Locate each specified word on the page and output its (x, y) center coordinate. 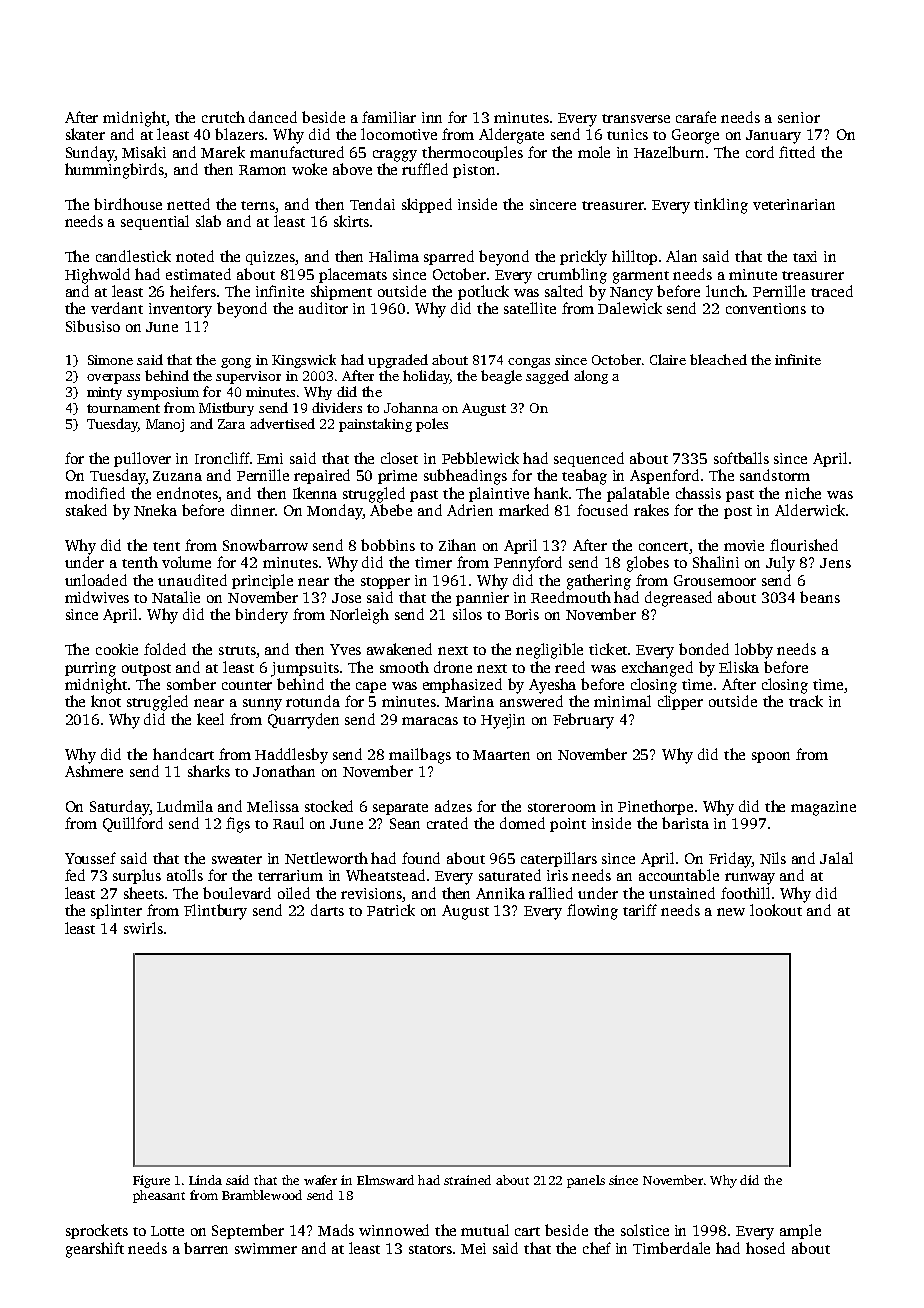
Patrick (391, 910)
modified (95, 493)
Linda (205, 1180)
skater (85, 134)
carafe (696, 117)
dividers (337, 407)
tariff (640, 910)
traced (832, 291)
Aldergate (511, 136)
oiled (294, 893)
